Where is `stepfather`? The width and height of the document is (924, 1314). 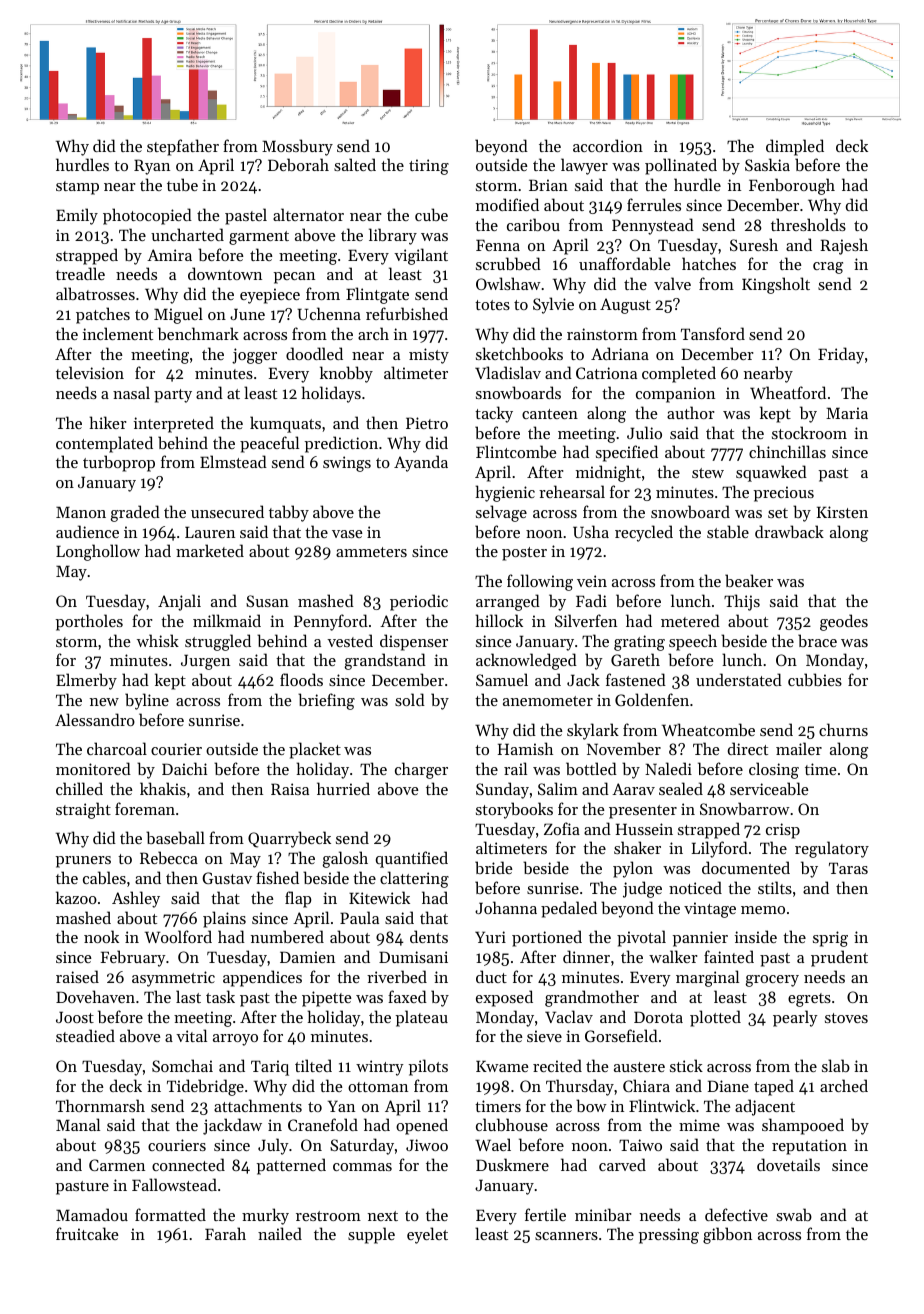 stepfather is located at coordinates (183, 147).
